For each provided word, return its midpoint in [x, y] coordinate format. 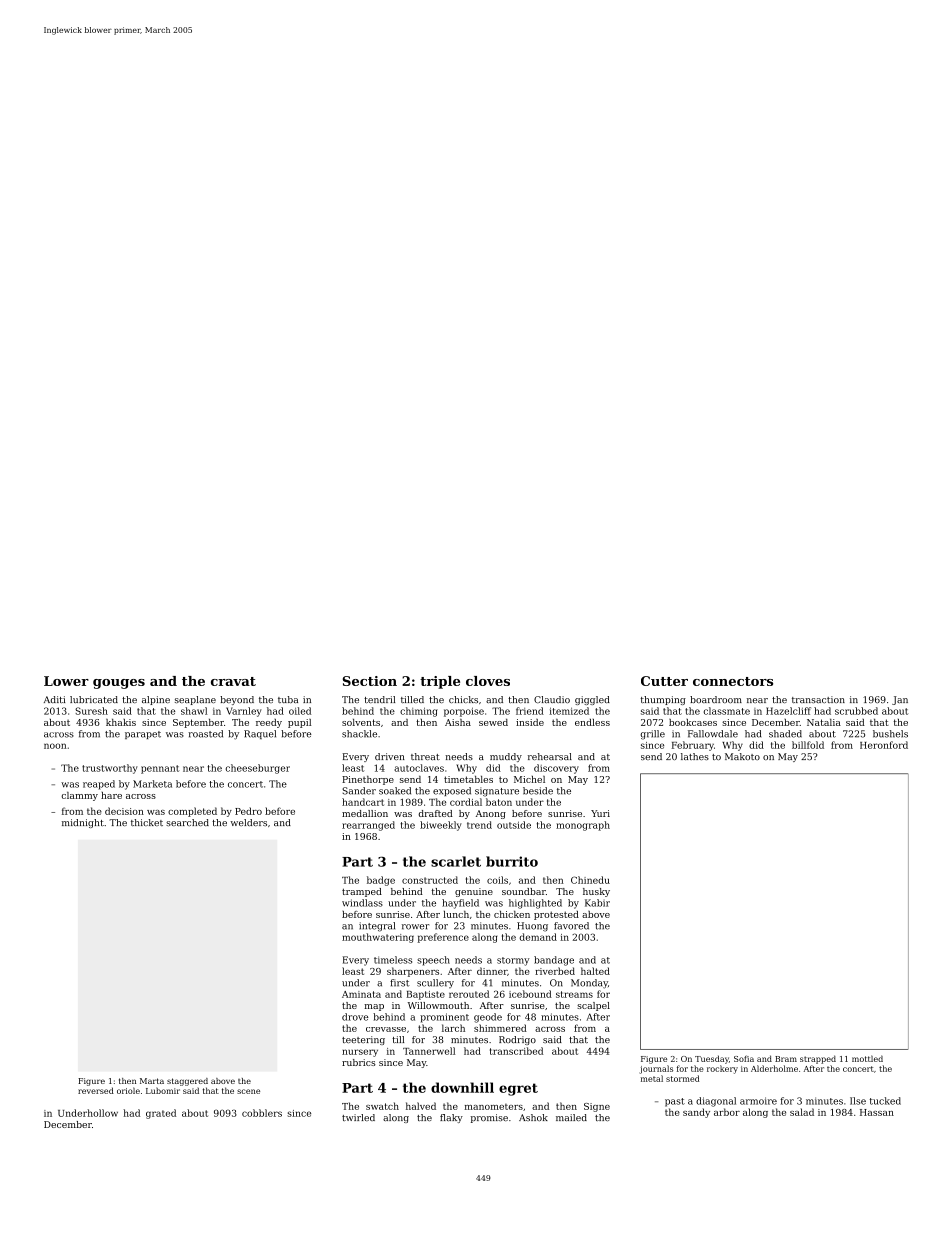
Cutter [664, 681]
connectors [733, 681]
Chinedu [590, 880]
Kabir [597, 903]
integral [377, 927]
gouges [119, 684]
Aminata [361, 994]
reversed [96, 1090]
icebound [530, 994]
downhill [462, 1087]
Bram [786, 1059]
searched [187, 822]
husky [596, 892]
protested [556, 915]
